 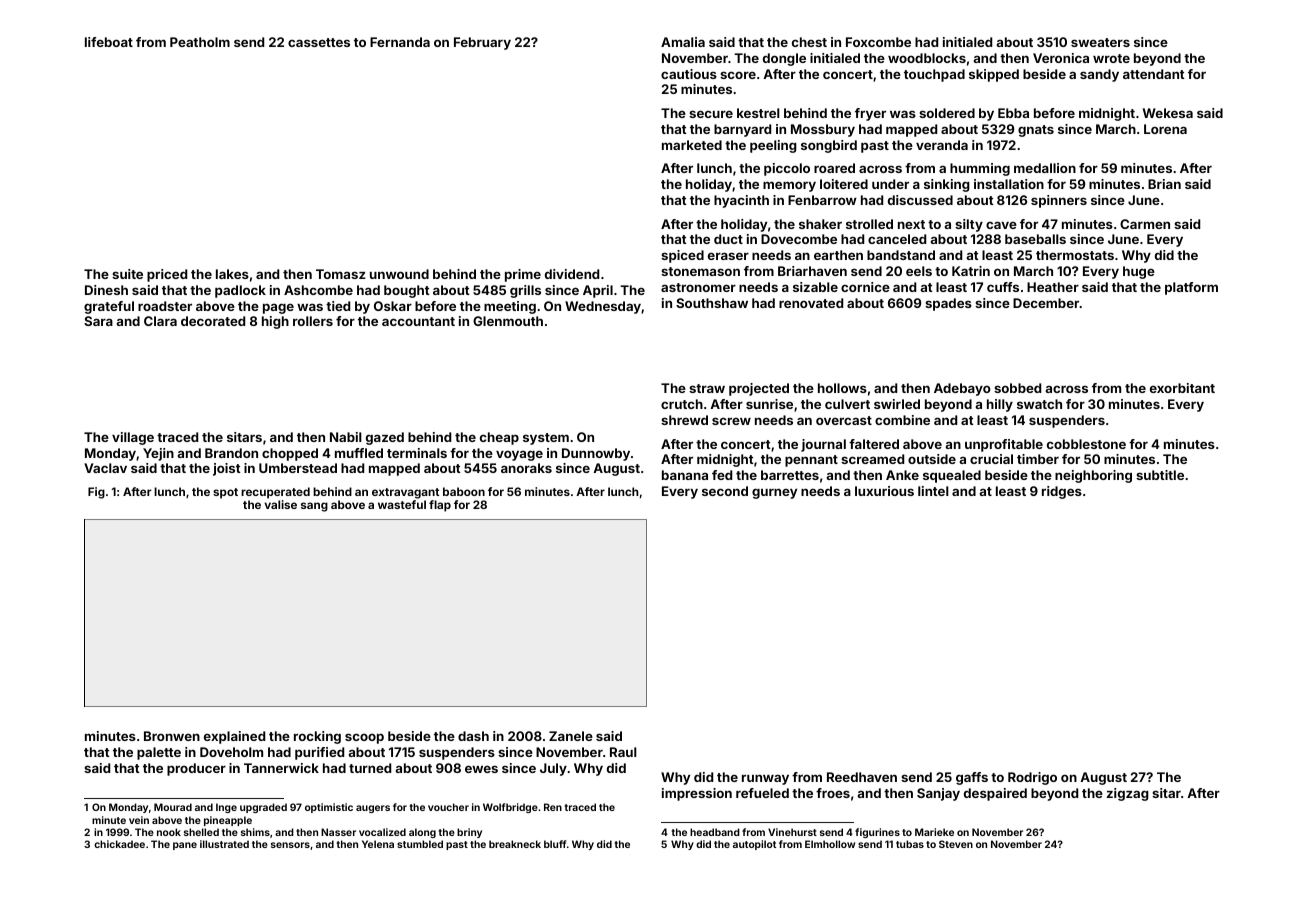 What do you see at coordinates (1165, 129) in the document?
I see `Lorena` at bounding box center [1165, 129].
